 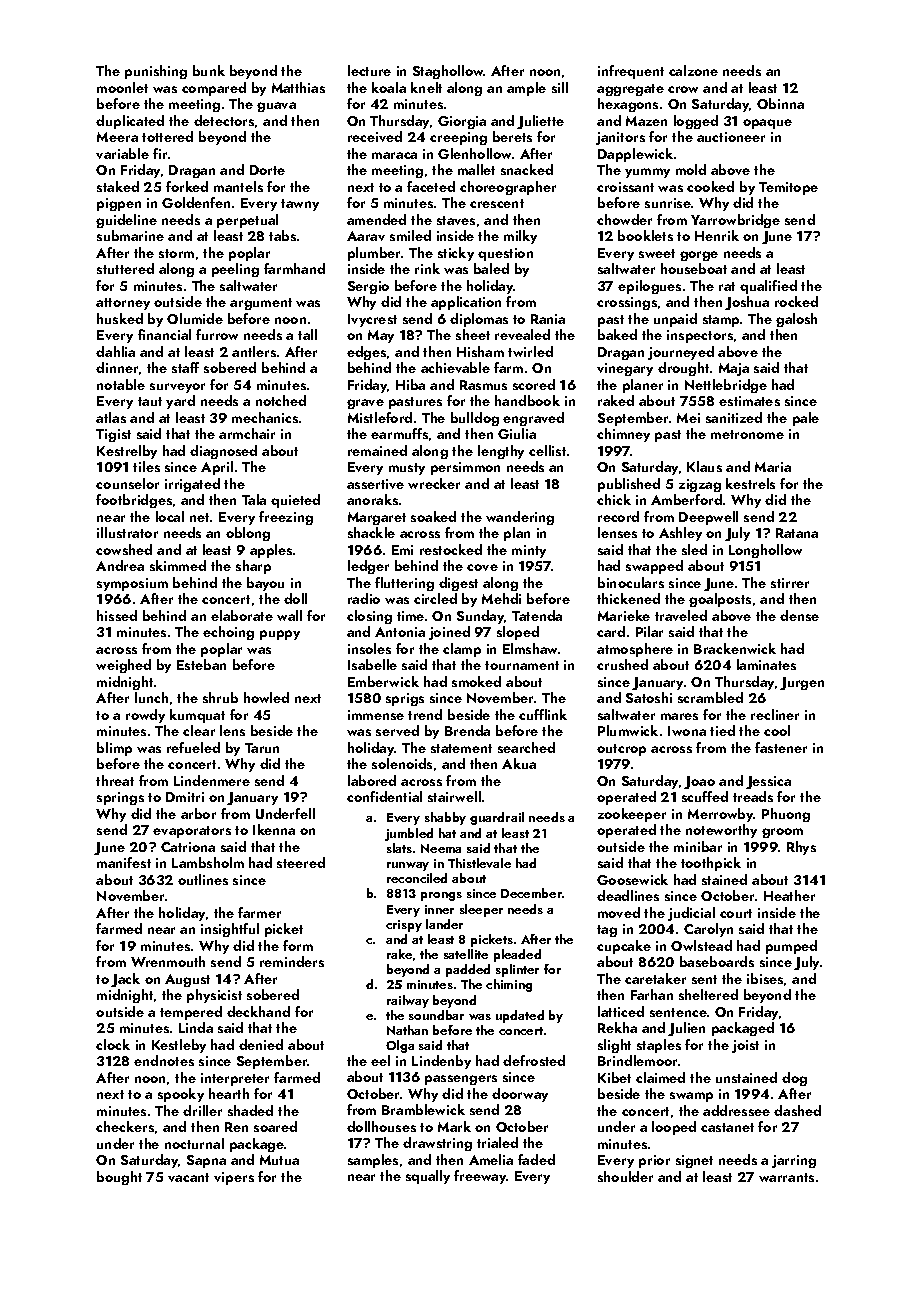 I want to click on lander, so click(x=444, y=924).
